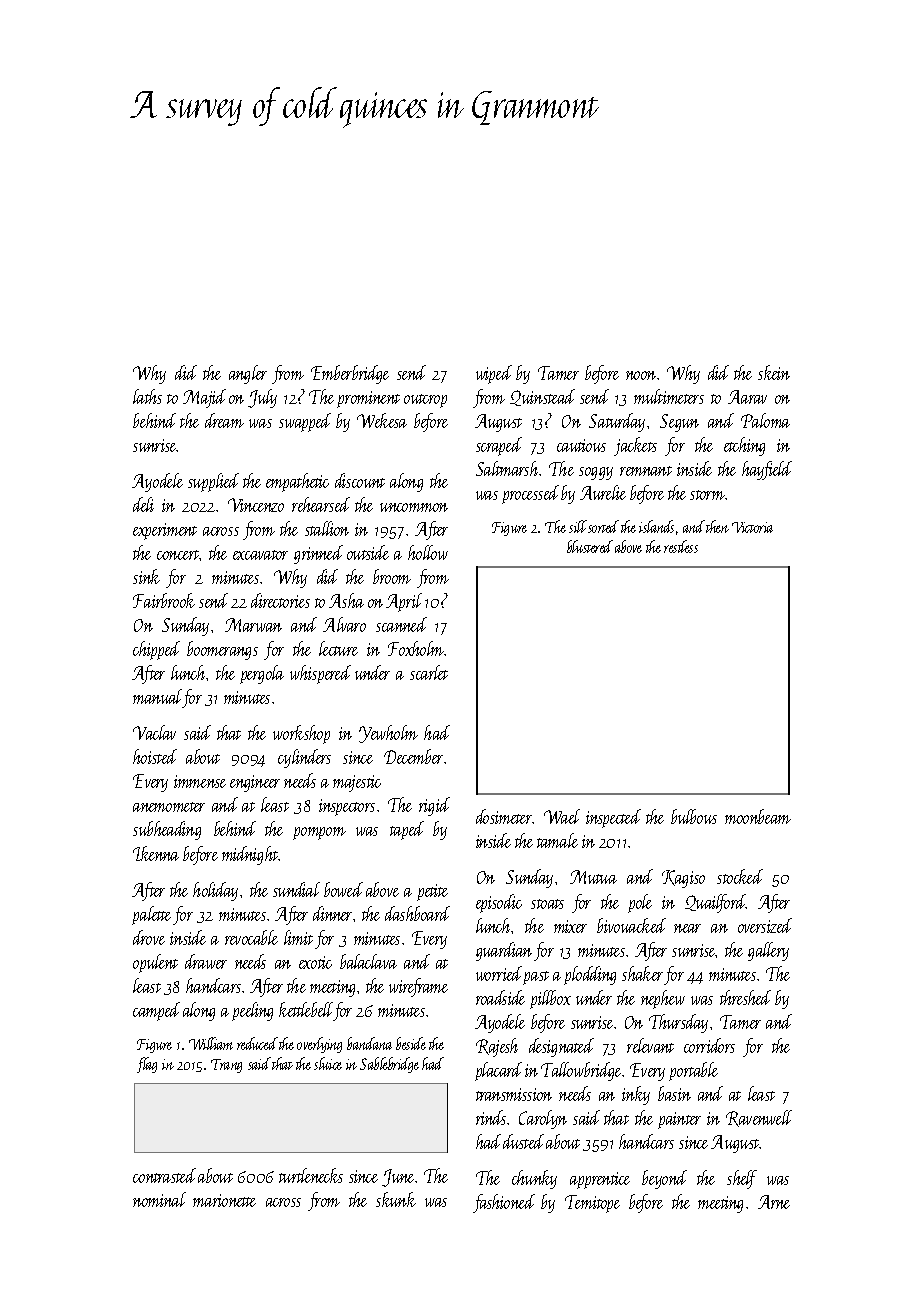  What do you see at coordinates (200, 781) in the screenshot?
I see `immense` at bounding box center [200, 781].
